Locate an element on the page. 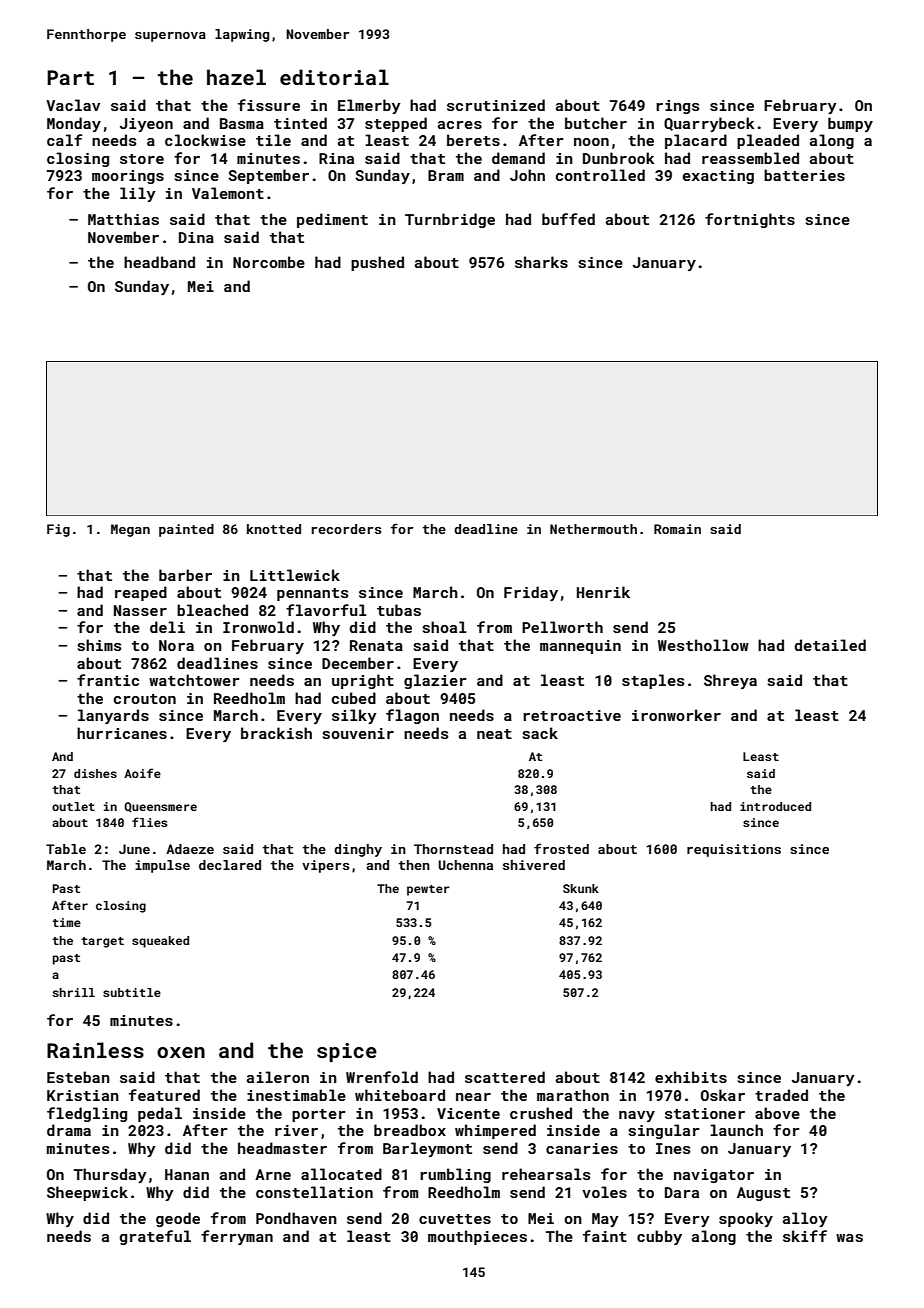 This image has height=1308, width=924. Romain is located at coordinates (677, 529).
